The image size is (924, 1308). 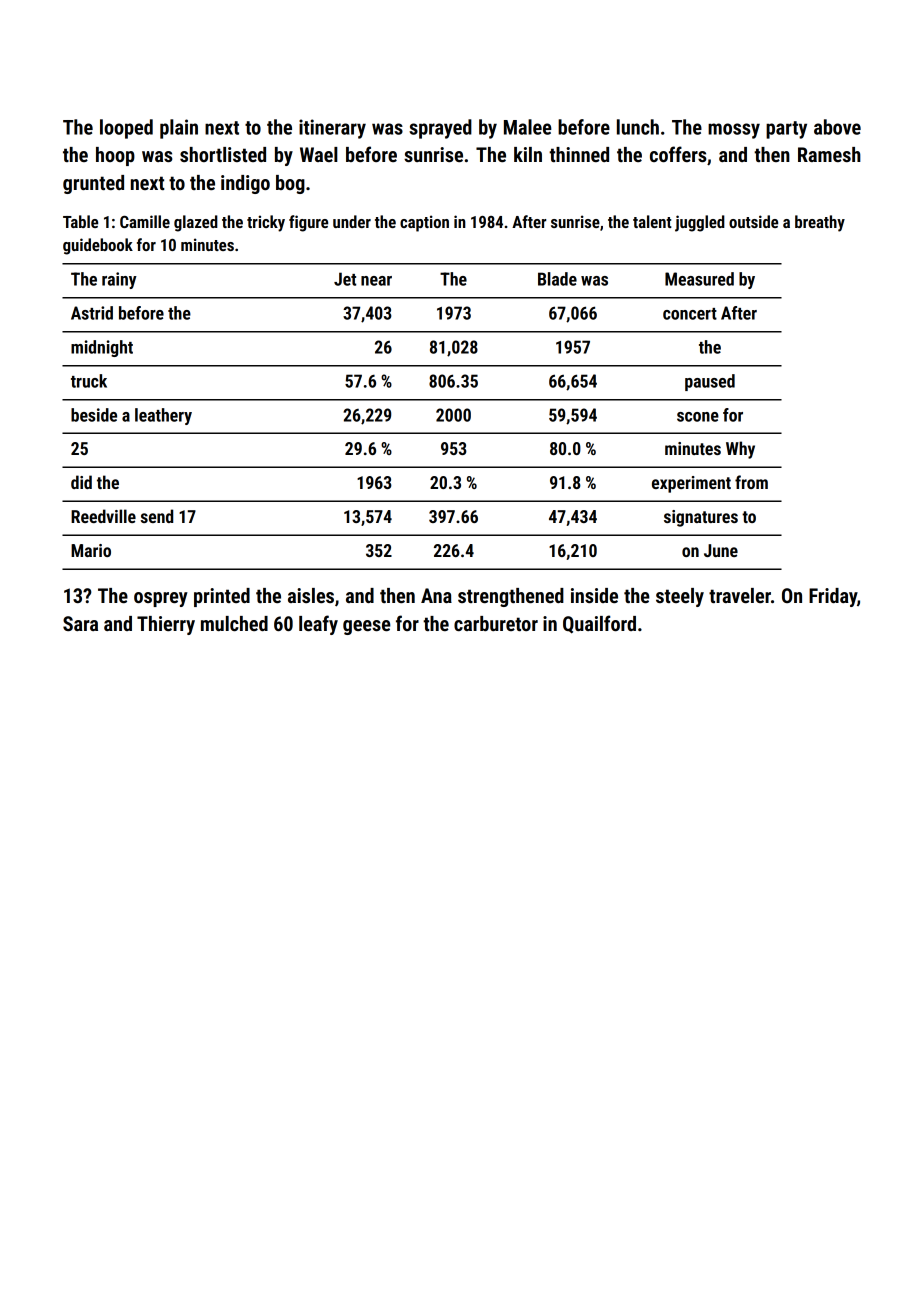 I want to click on beside, so click(x=94, y=415).
